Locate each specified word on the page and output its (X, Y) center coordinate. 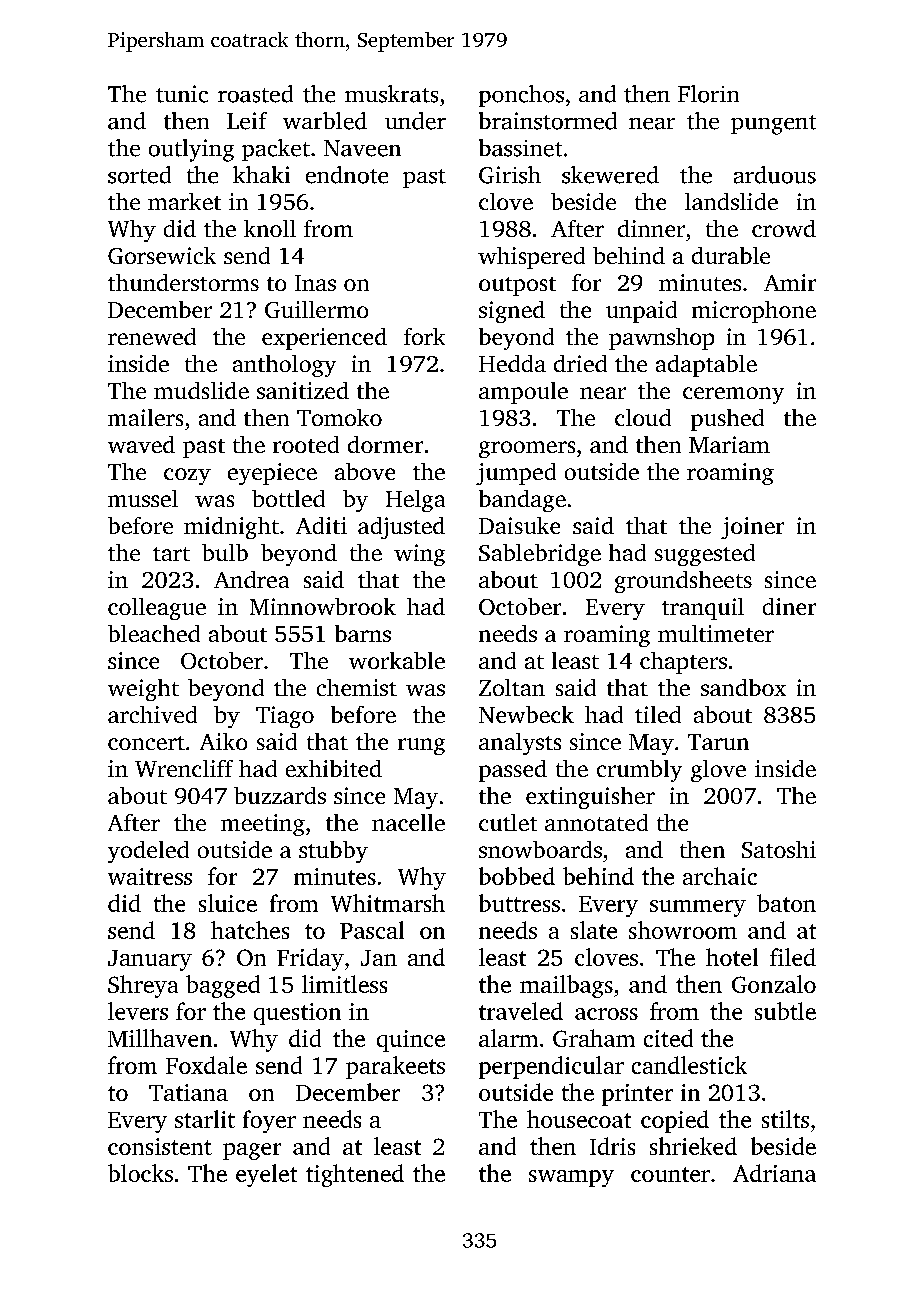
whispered (531, 258)
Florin (708, 94)
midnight (231, 528)
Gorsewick (162, 255)
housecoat (579, 1119)
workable (397, 660)
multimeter (716, 633)
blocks (140, 1173)
